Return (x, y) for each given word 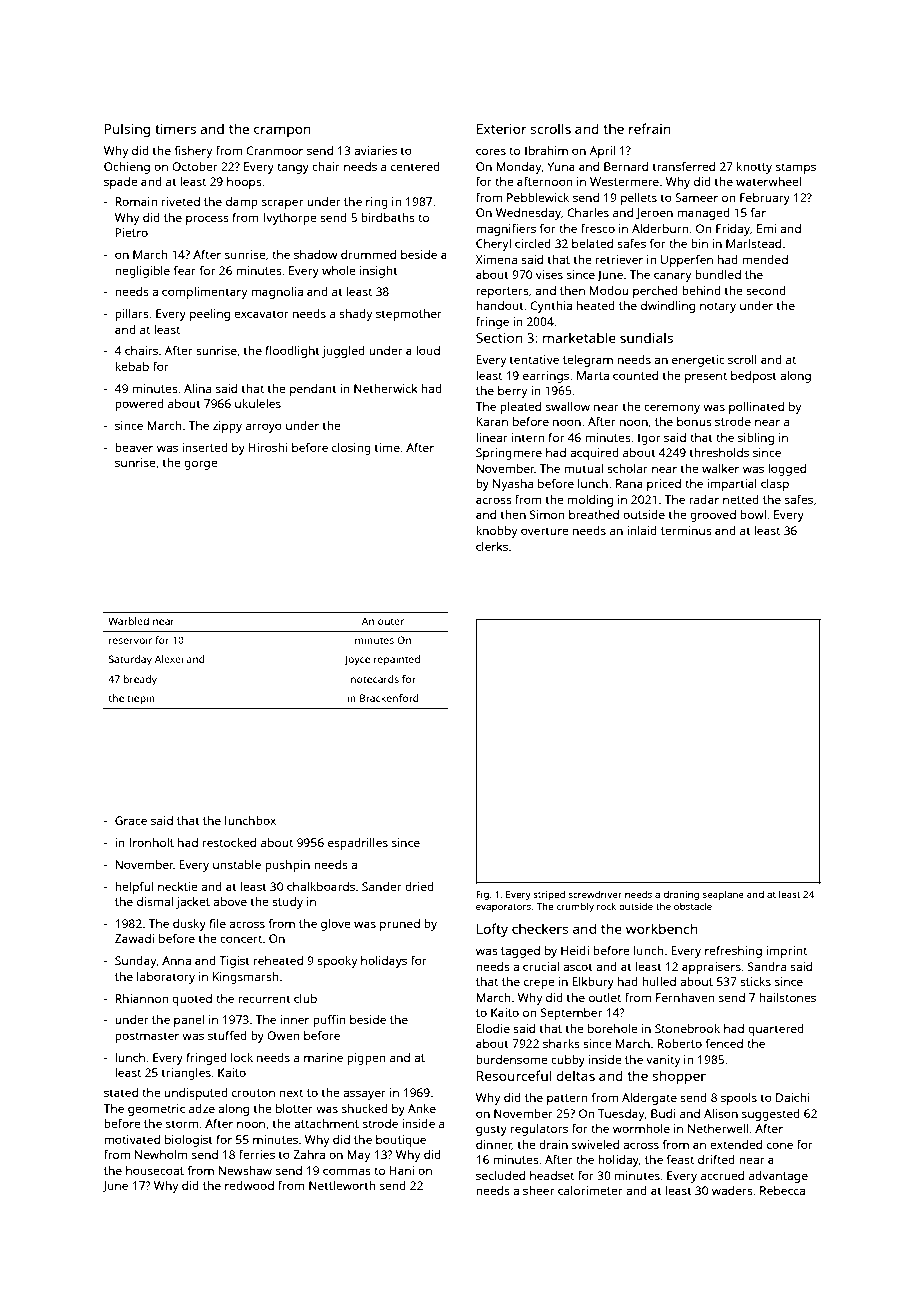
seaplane (723, 895)
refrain (650, 128)
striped (549, 895)
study (287, 903)
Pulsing (127, 130)
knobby (496, 532)
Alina (197, 388)
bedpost (754, 377)
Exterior (502, 129)
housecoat (155, 1170)
